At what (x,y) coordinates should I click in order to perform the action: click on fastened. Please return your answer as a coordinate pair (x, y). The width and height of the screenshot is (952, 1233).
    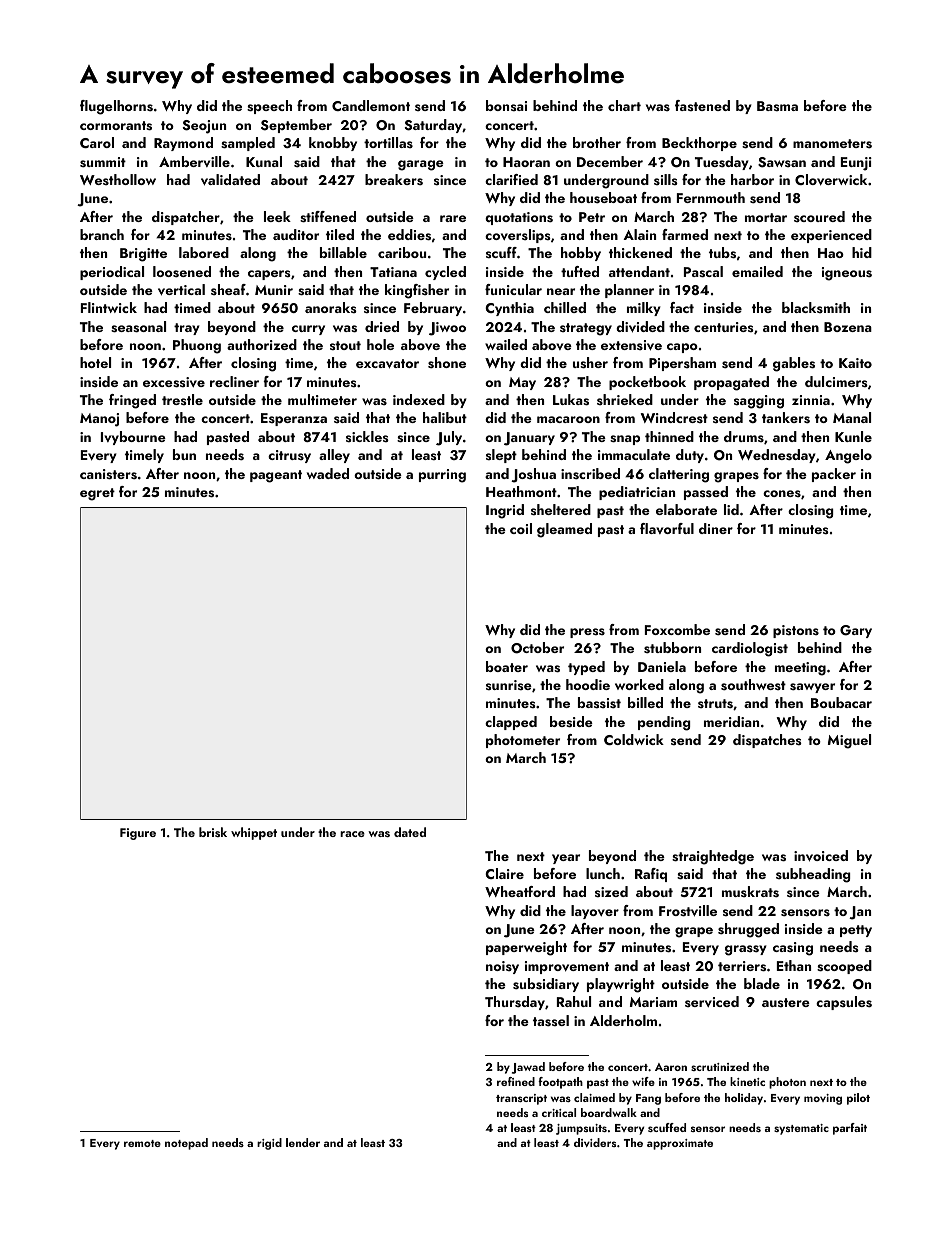
    Looking at the image, I should click on (702, 105).
